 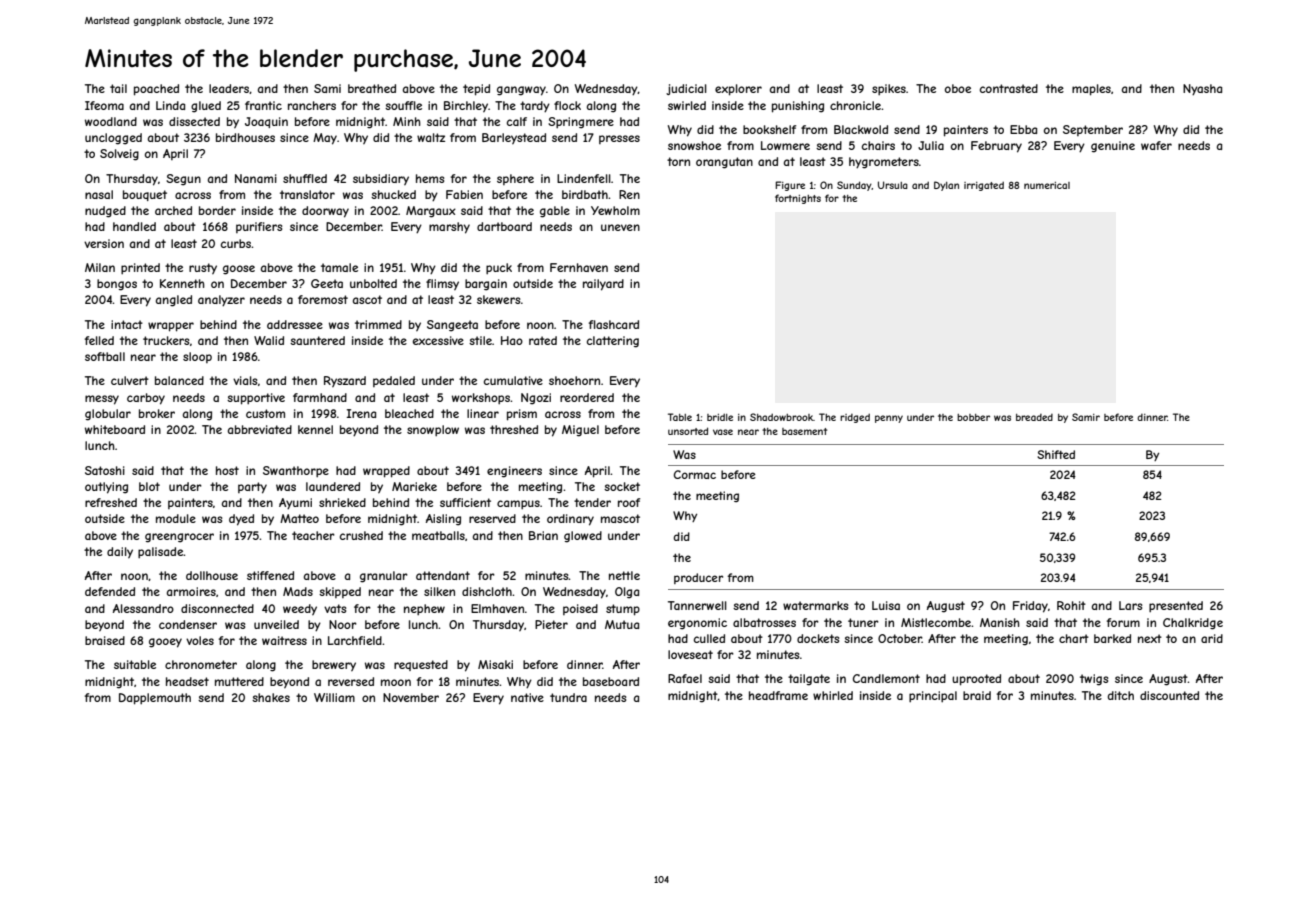 What do you see at coordinates (1056, 454) in the page?
I see `Shifted` at bounding box center [1056, 454].
